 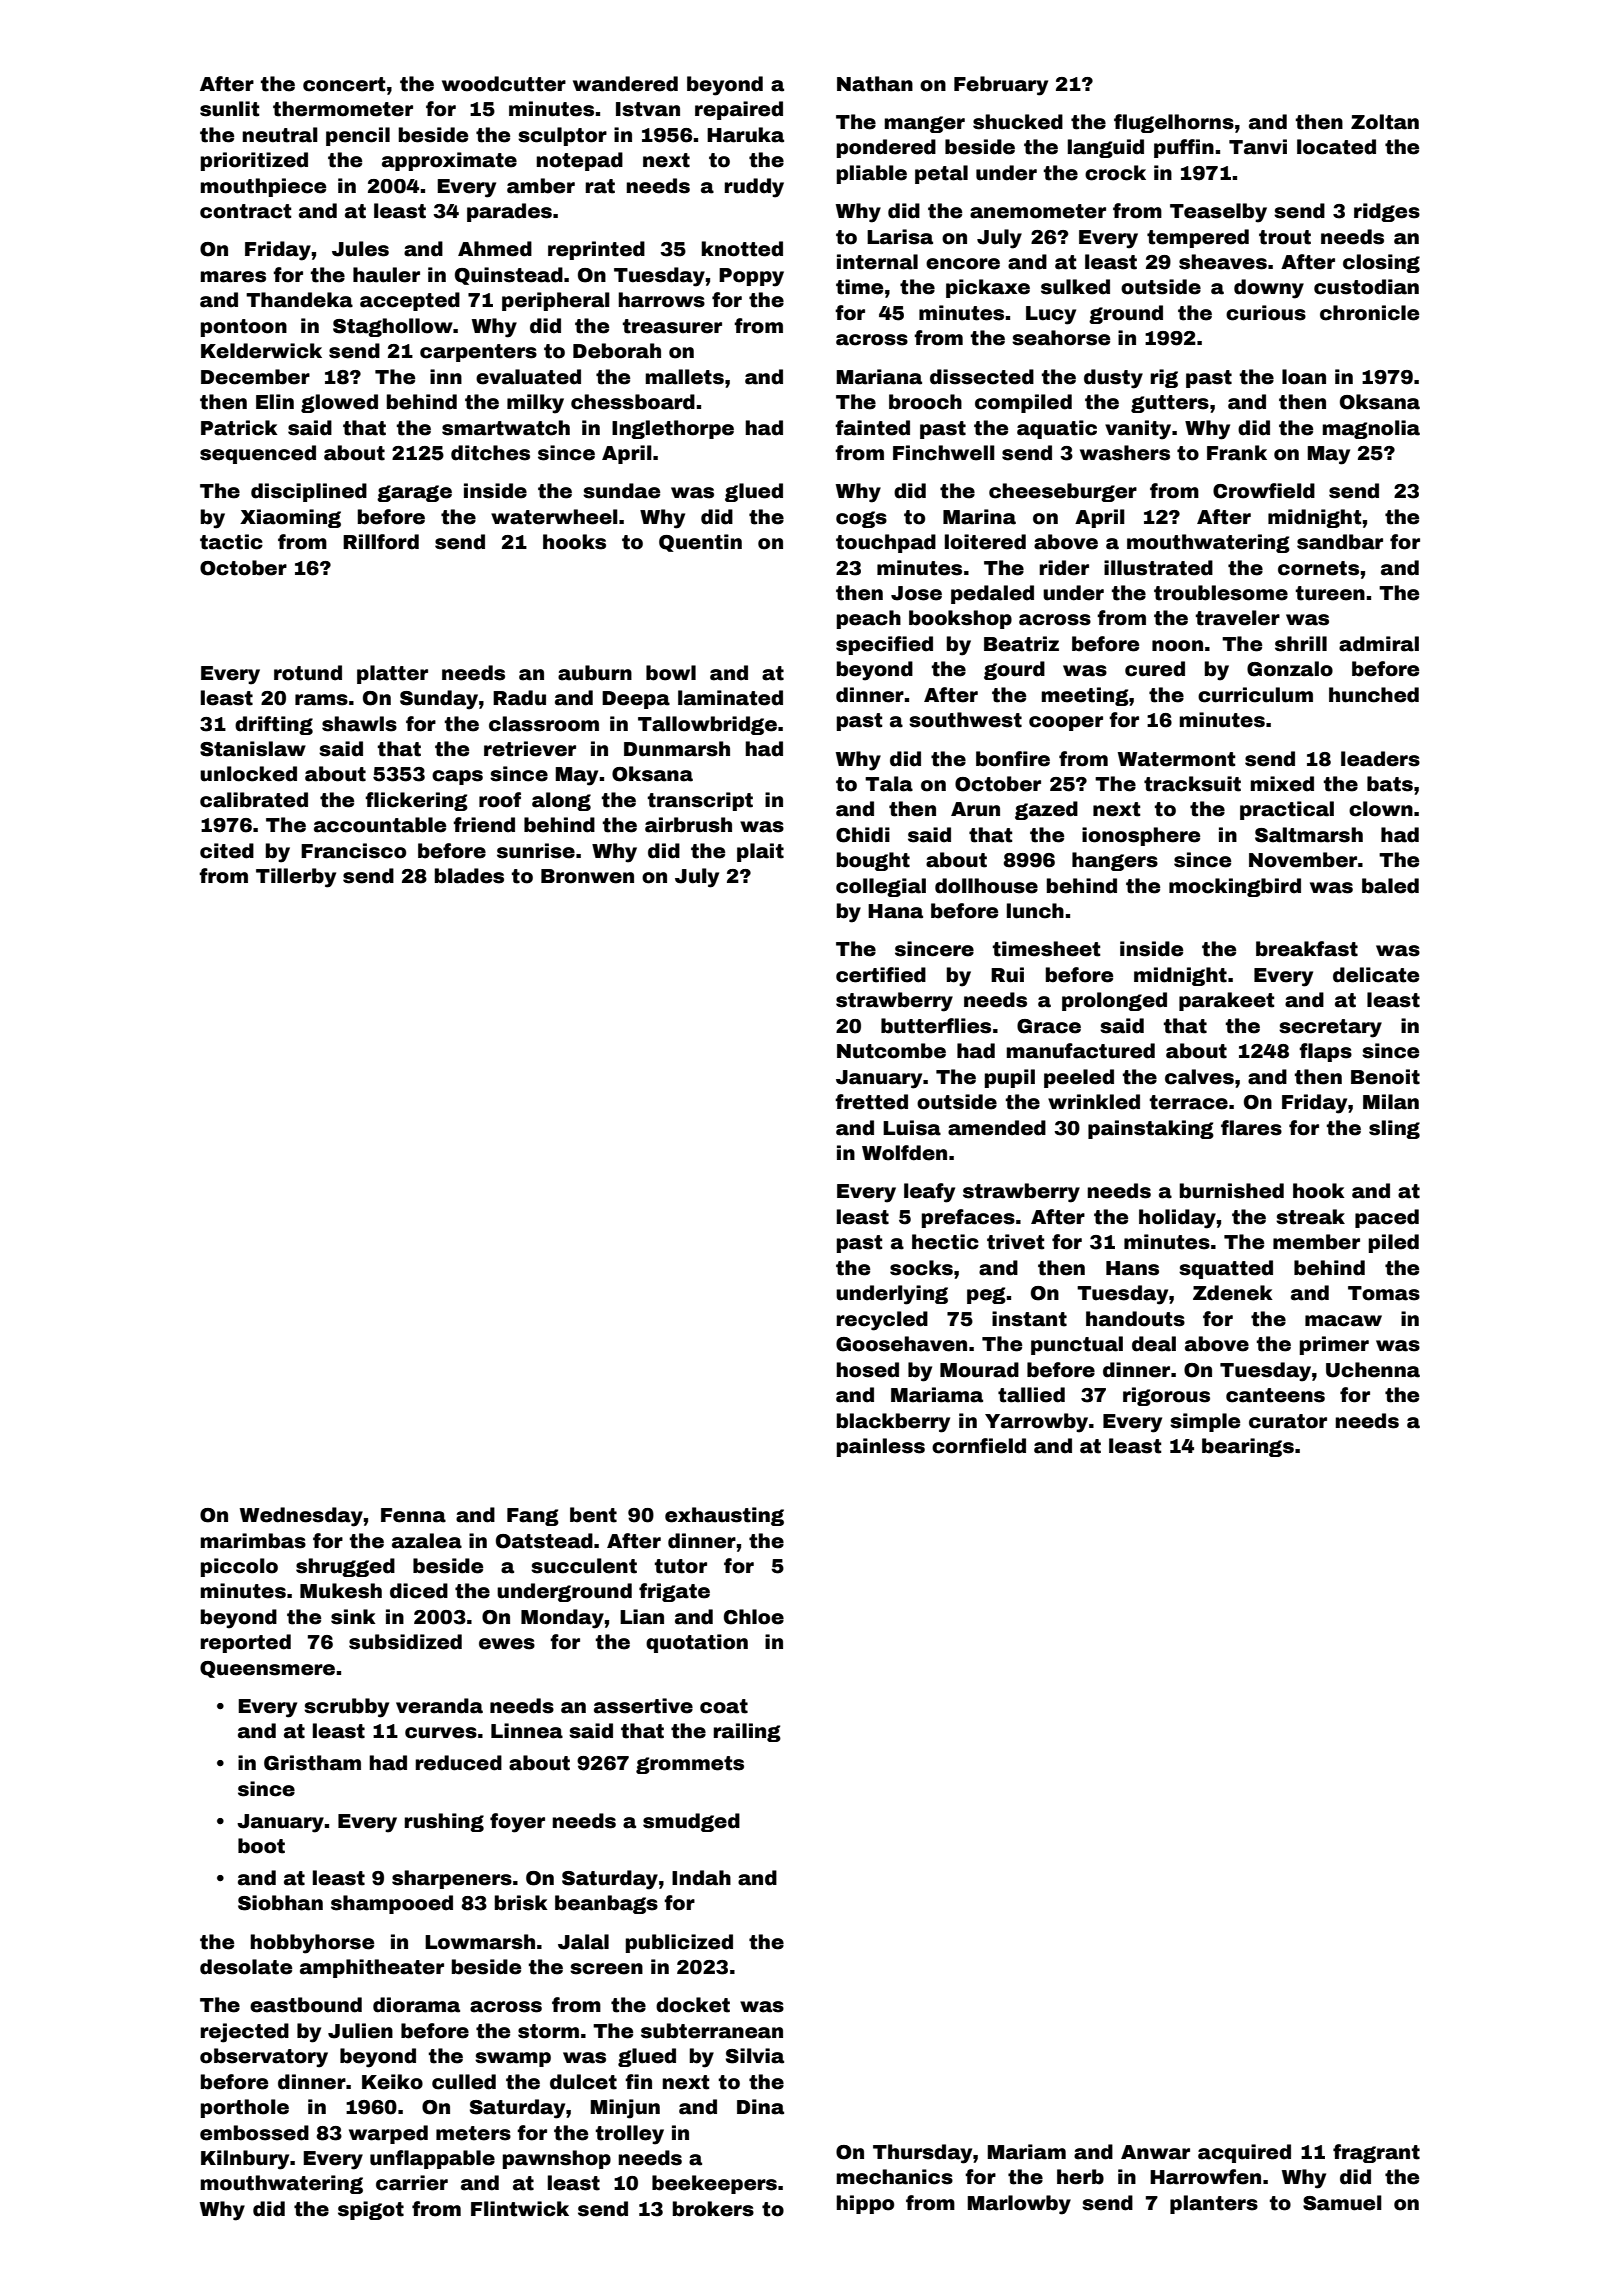 What do you see at coordinates (724, 1516) in the screenshot?
I see `exhausting` at bounding box center [724, 1516].
